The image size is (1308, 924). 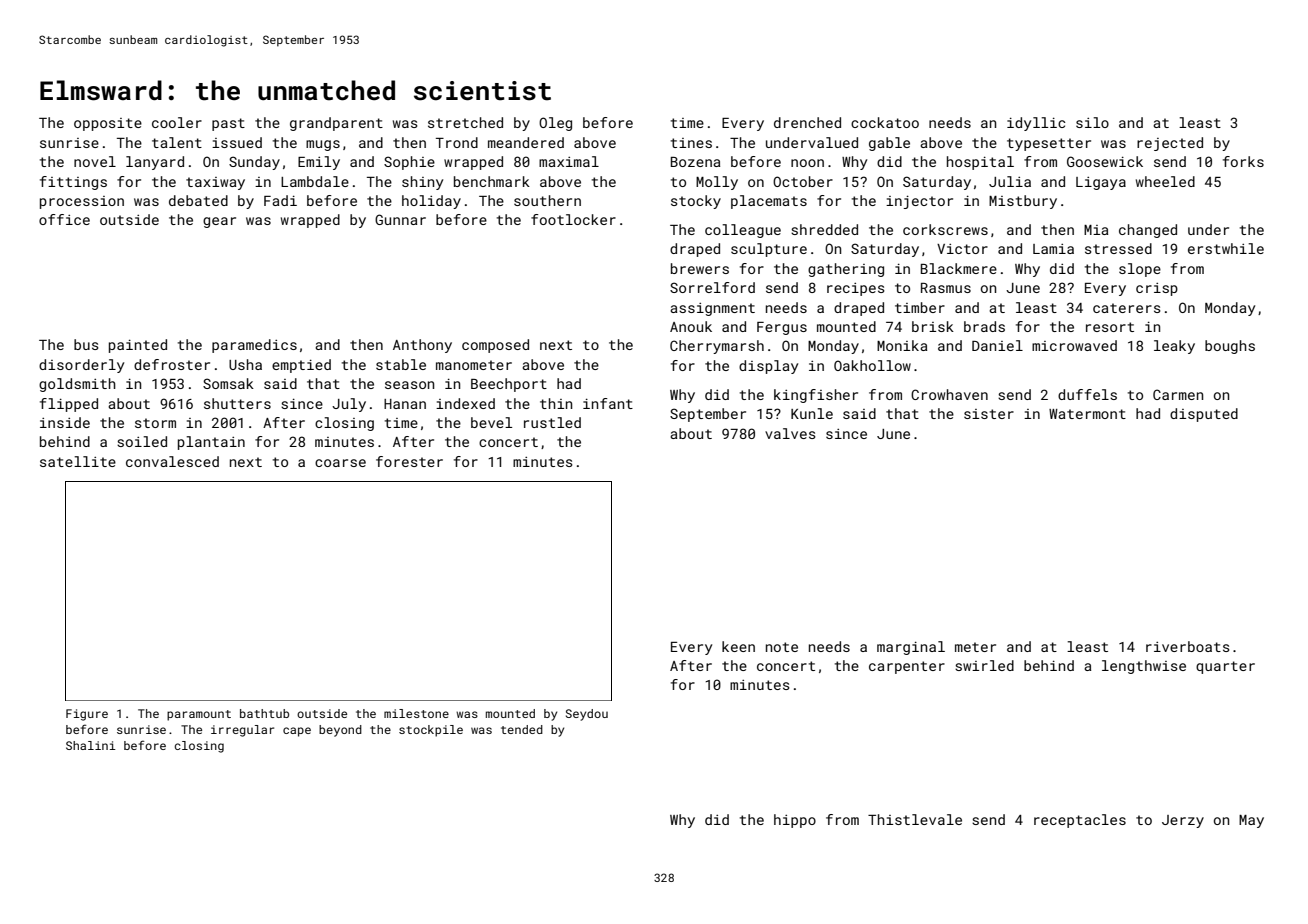 What do you see at coordinates (743, 231) in the page?
I see `colleague` at bounding box center [743, 231].
